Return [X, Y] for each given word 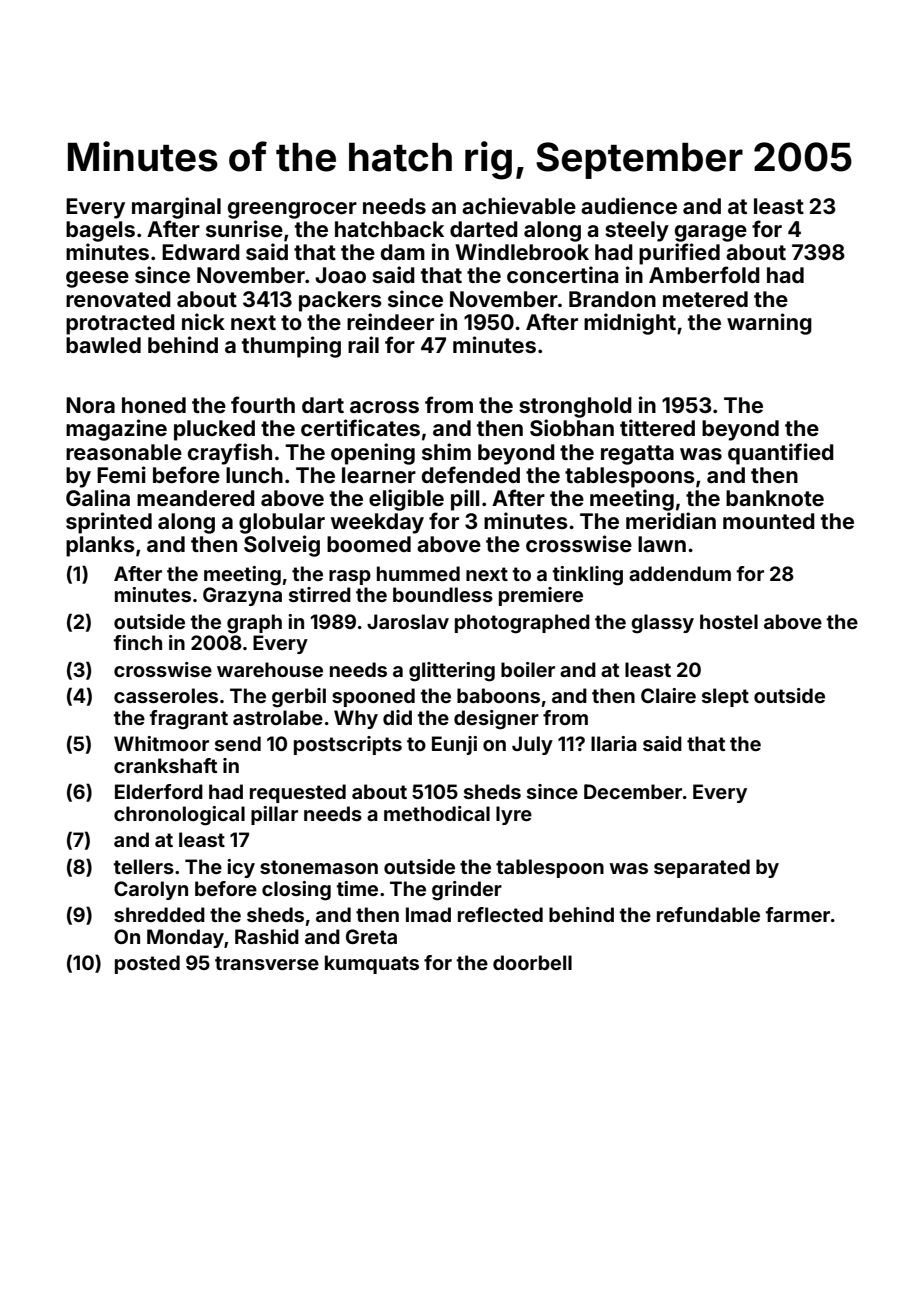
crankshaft [165, 765]
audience [629, 205]
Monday [185, 938]
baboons [498, 695]
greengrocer [292, 210]
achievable [519, 205]
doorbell [532, 962]
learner [379, 475]
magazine [116, 430]
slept [725, 697]
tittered [657, 427]
